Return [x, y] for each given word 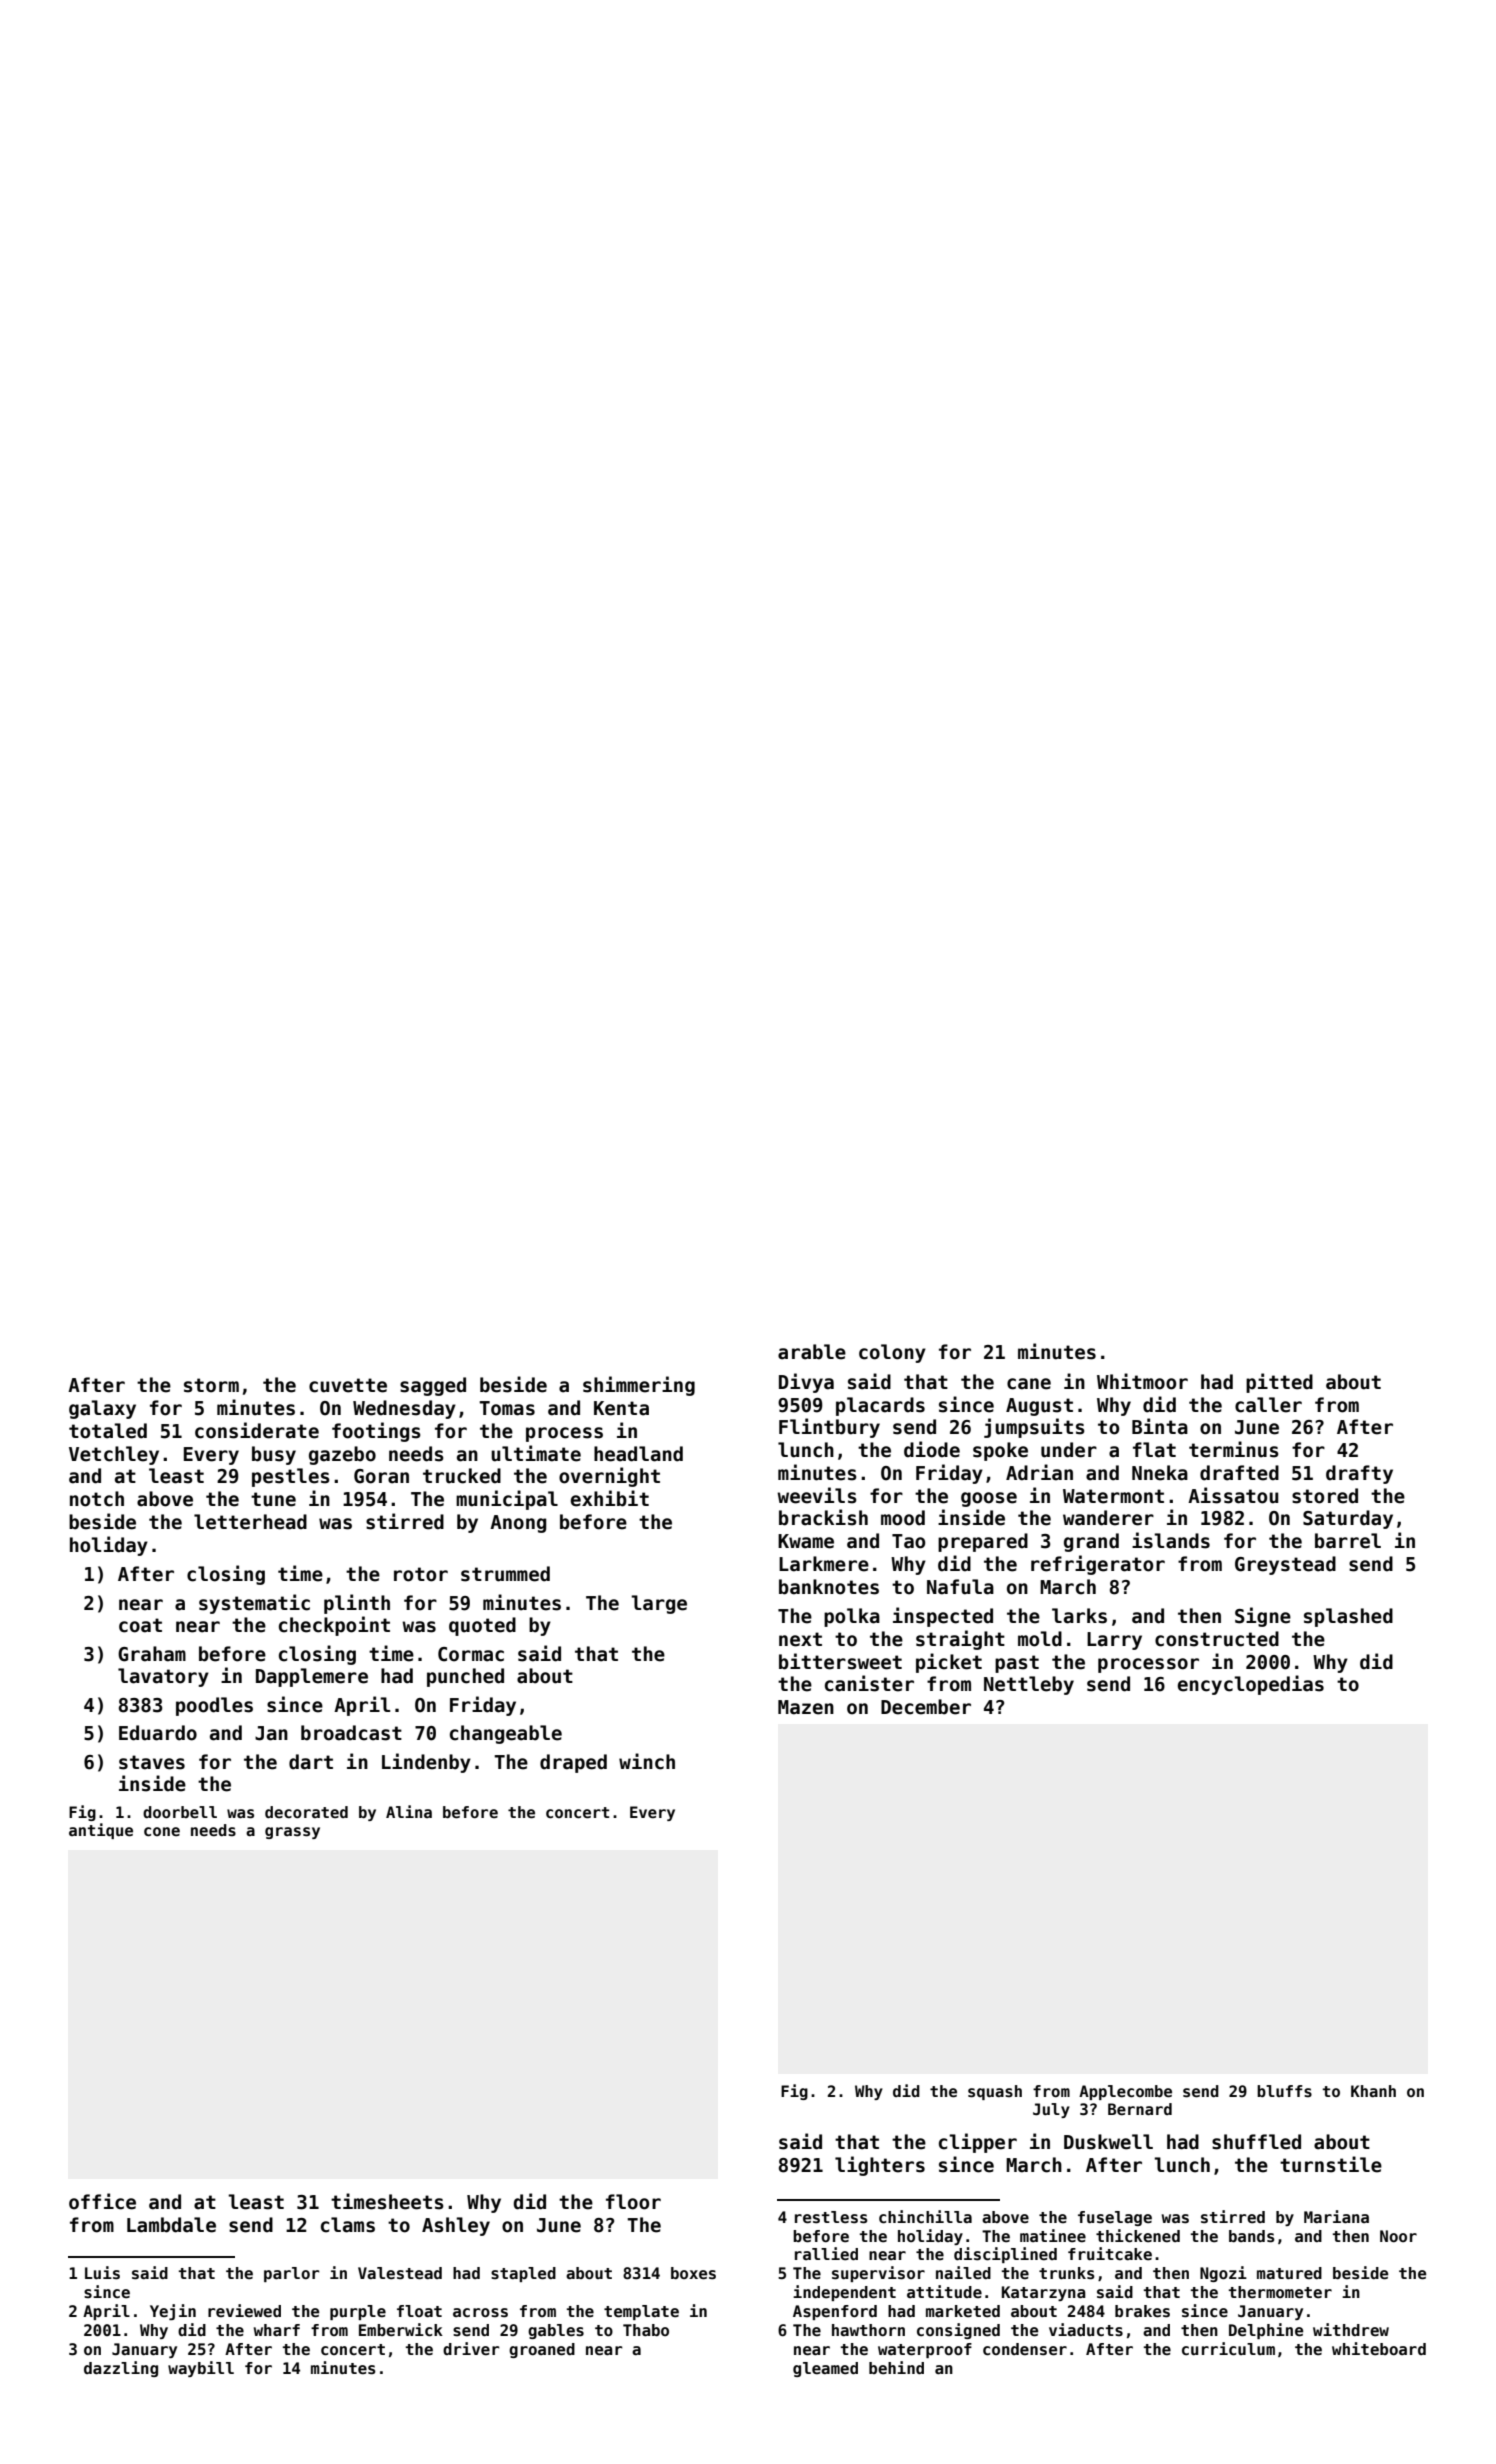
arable [812, 1352]
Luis [102, 2273]
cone [162, 1832]
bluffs [1284, 2091]
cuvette [348, 1385]
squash [995, 2092]
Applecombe [1125, 2092]
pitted [1279, 1383]
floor [633, 2202]
